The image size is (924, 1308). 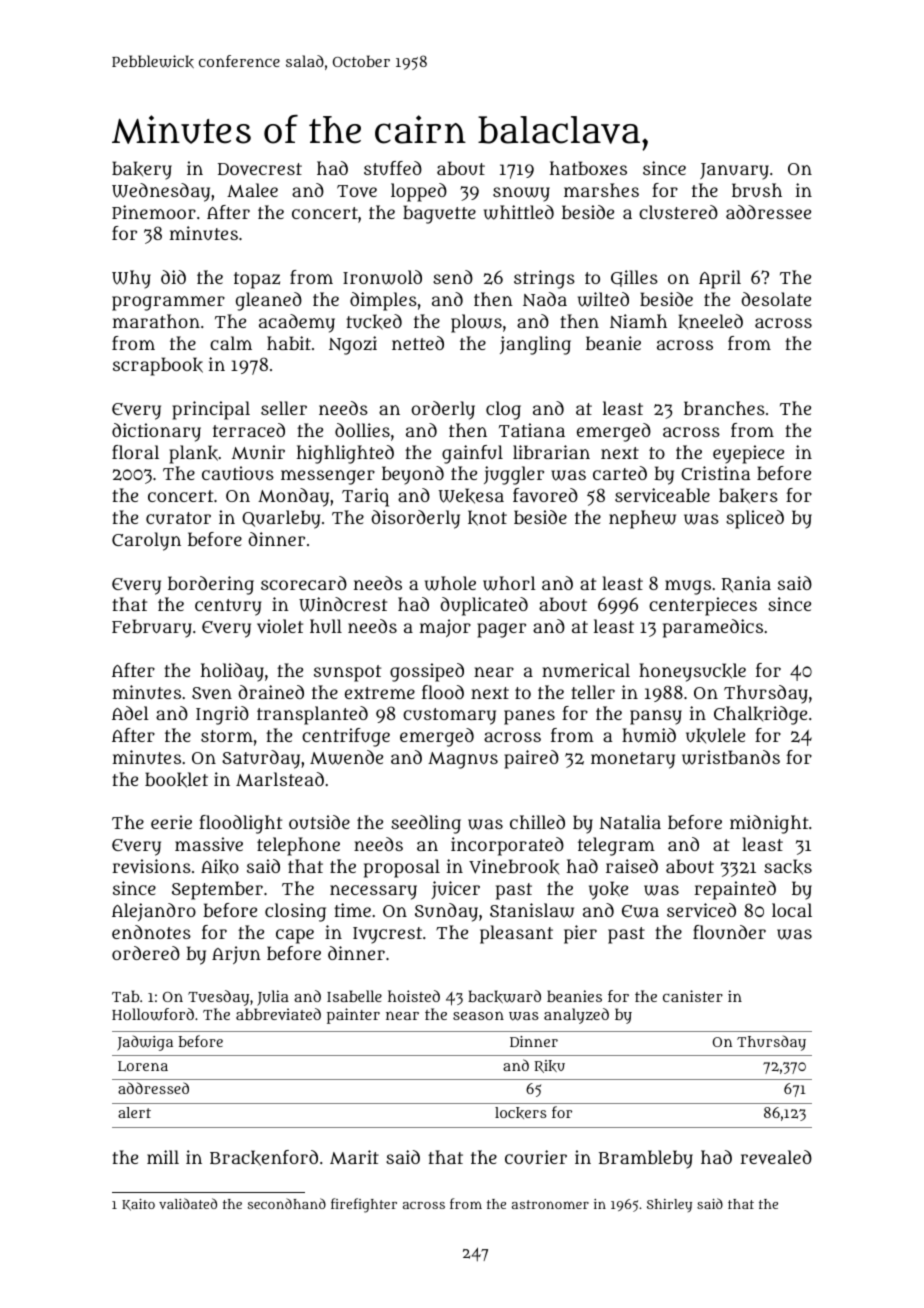 What do you see at coordinates (138, 1205) in the document?
I see `Kaito` at bounding box center [138, 1205].
